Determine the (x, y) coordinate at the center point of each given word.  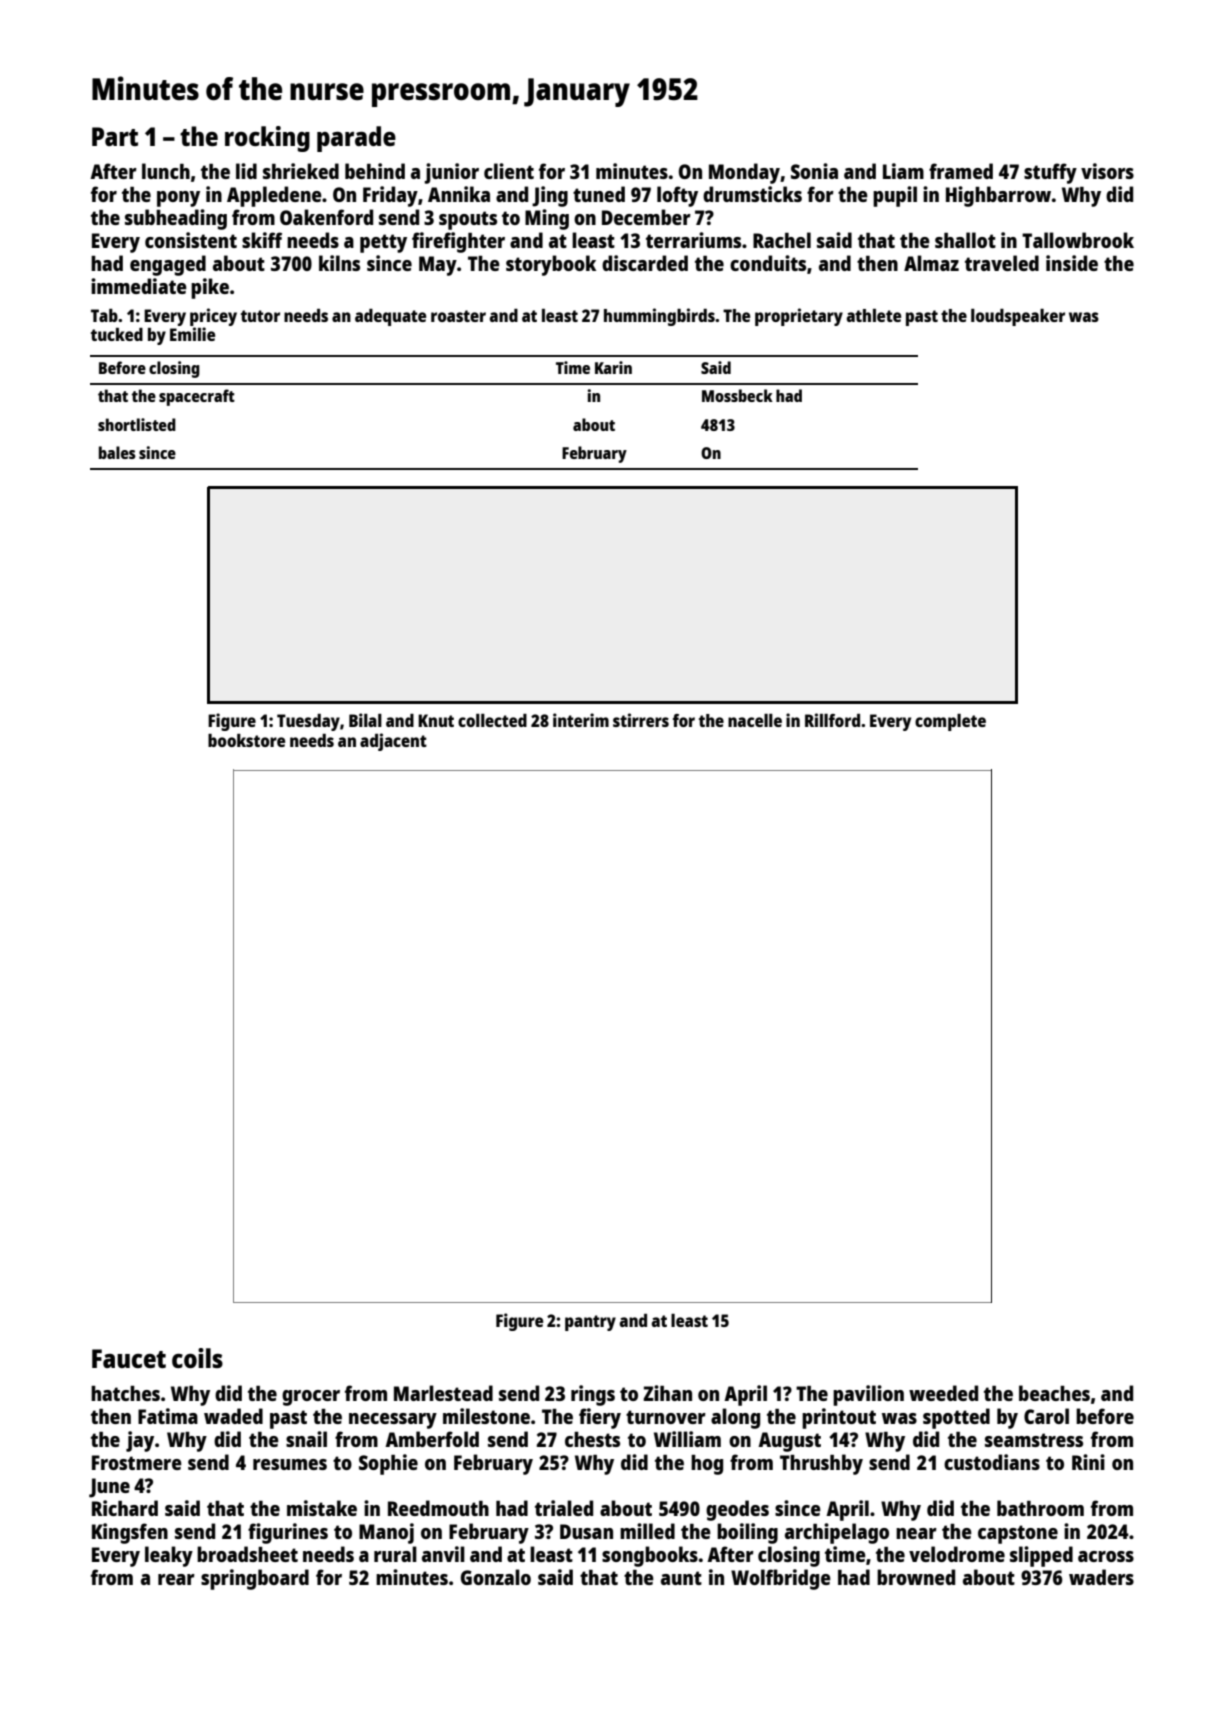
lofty (677, 196)
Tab (104, 315)
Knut (436, 720)
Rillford (832, 720)
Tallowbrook (1078, 240)
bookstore (246, 740)
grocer (311, 1398)
